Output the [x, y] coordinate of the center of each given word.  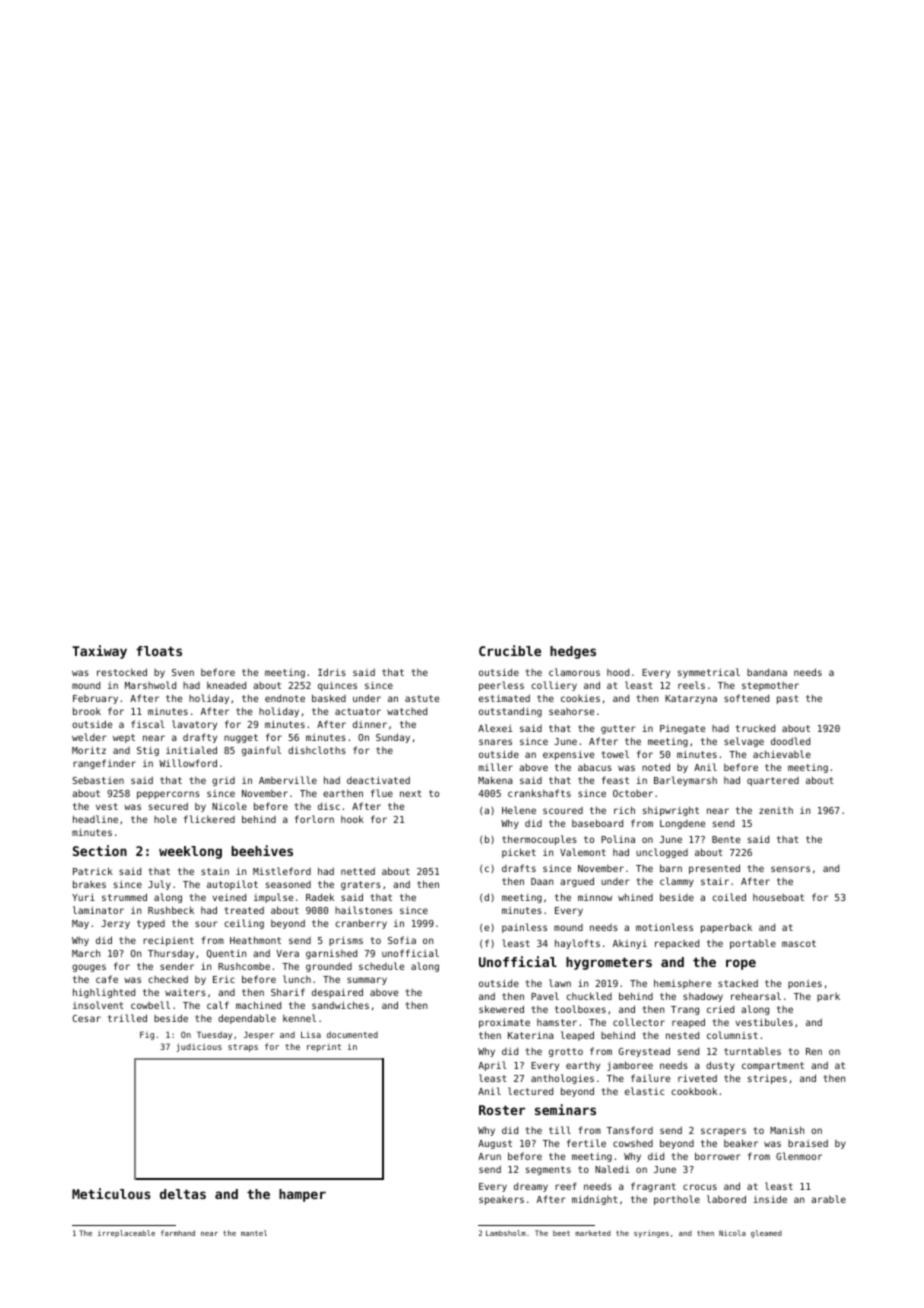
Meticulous [111, 1193]
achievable [782, 754]
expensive [568, 755]
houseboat [778, 897]
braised [808, 1143]
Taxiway [99, 652]
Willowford [188, 763]
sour [206, 924]
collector [639, 1022]
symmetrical [709, 673]
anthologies [562, 1079]
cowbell [150, 1005]
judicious [199, 1047]
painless [524, 928]
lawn [560, 983]
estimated [504, 698]
